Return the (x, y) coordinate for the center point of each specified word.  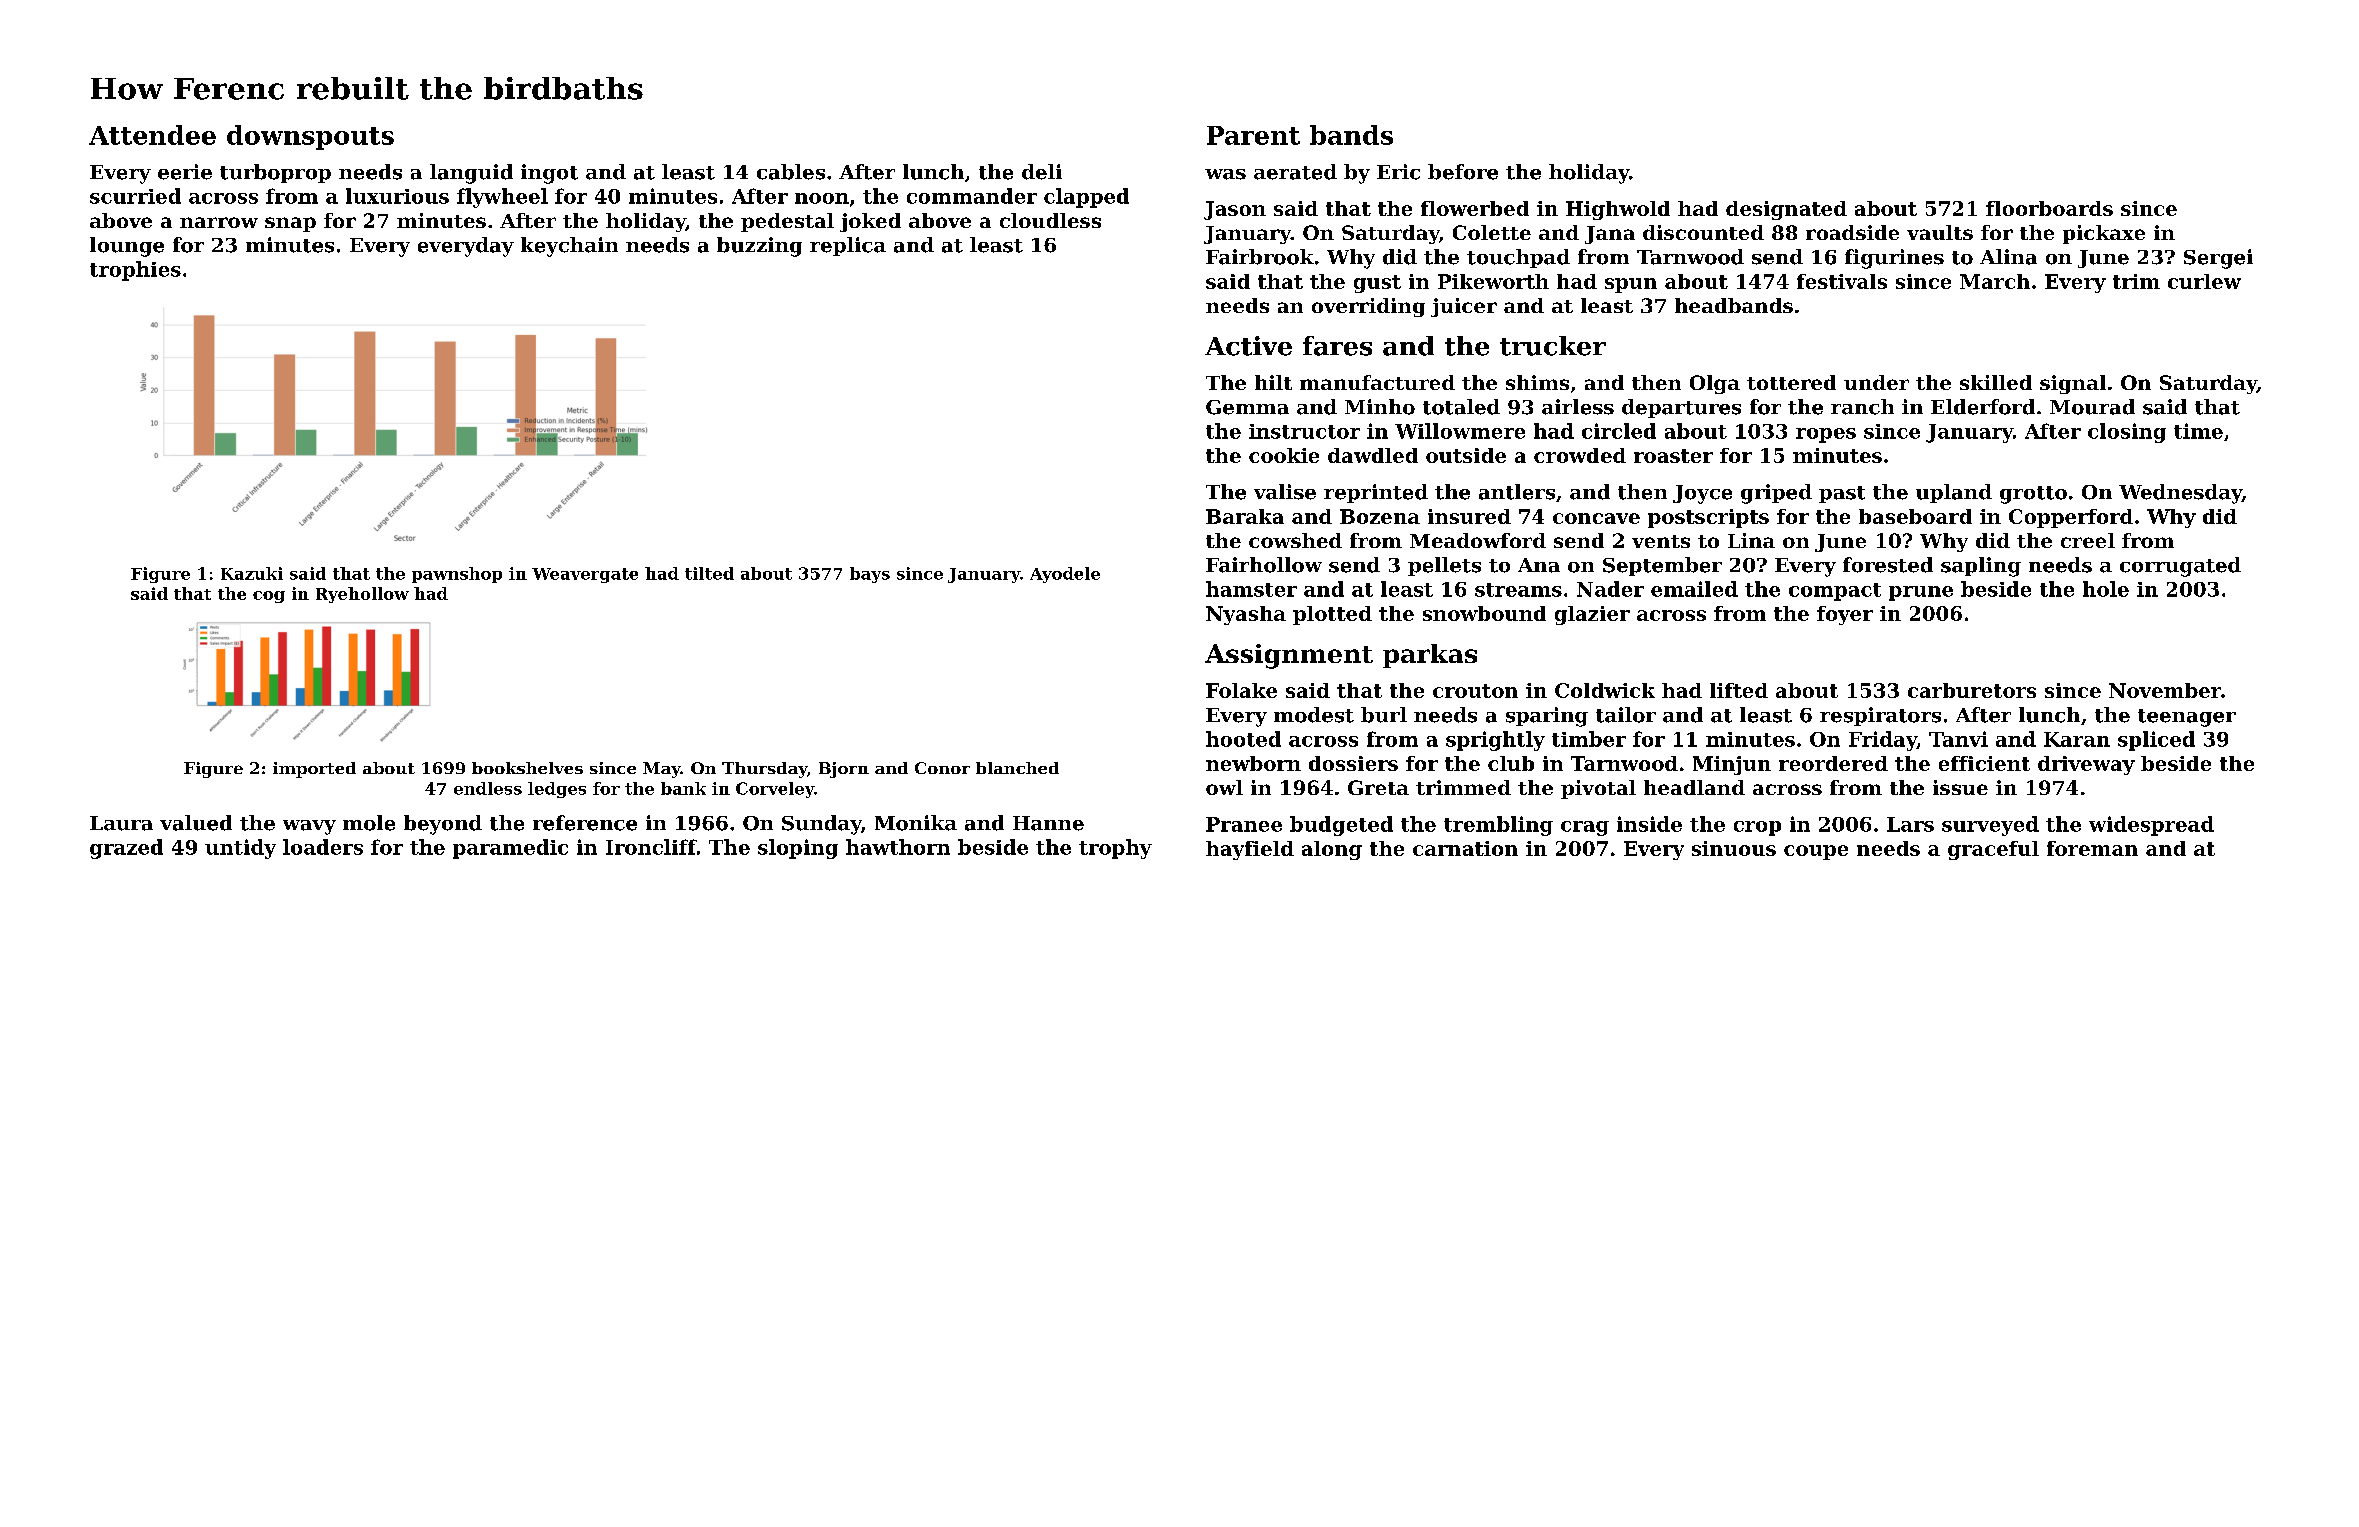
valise (1285, 492)
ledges (557, 790)
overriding (1368, 307)
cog (269, 597)
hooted (1243, 739)
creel (2088, 540)
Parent (1253, 135)
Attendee (152, 135)
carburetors (1972, 690)
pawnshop (457, 575)
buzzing (759, 247)
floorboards (2049, 208)
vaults (1940, 232)
